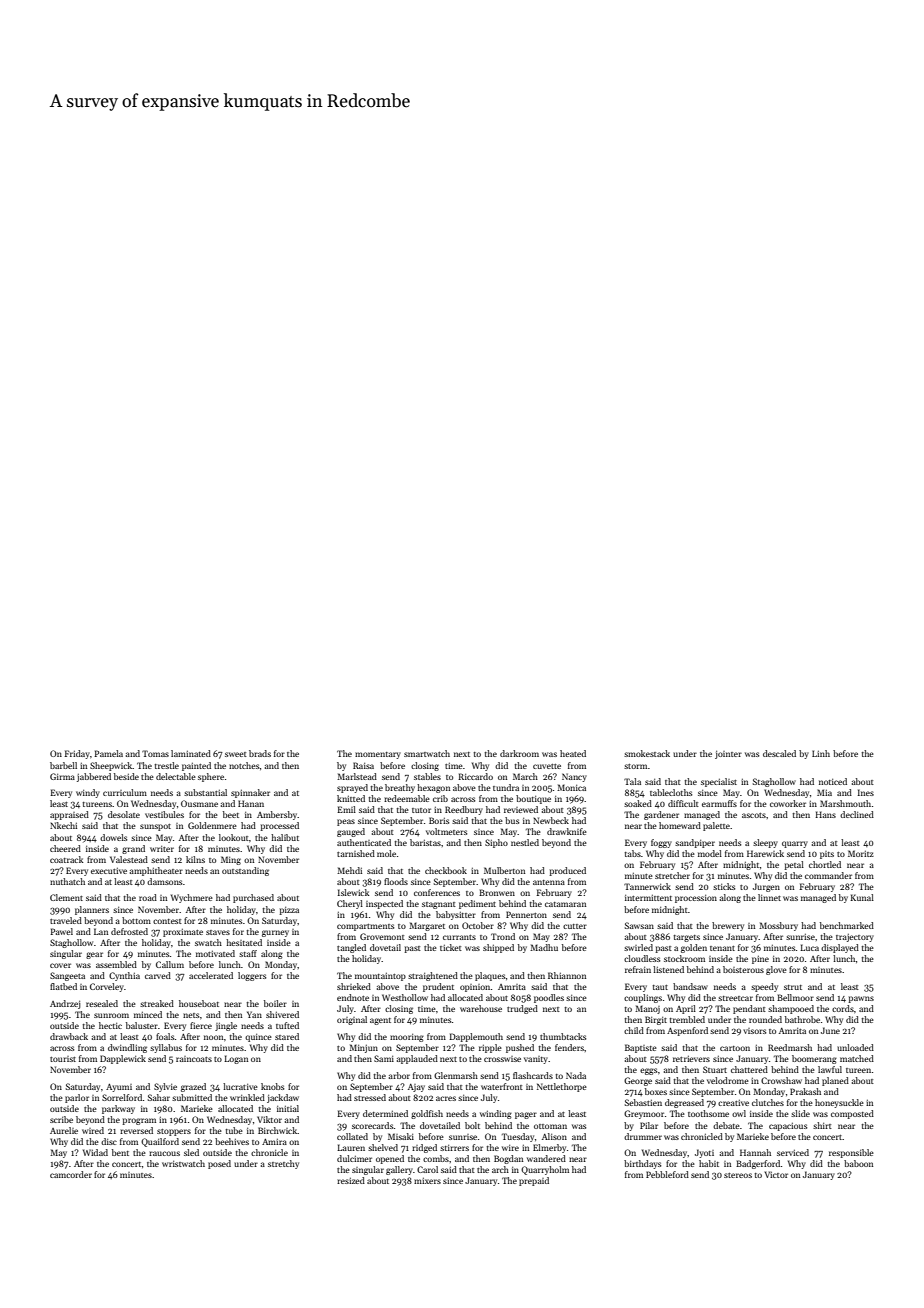 This image has height=1308, width=924. I want to click on Friday, so click(77, 754).
